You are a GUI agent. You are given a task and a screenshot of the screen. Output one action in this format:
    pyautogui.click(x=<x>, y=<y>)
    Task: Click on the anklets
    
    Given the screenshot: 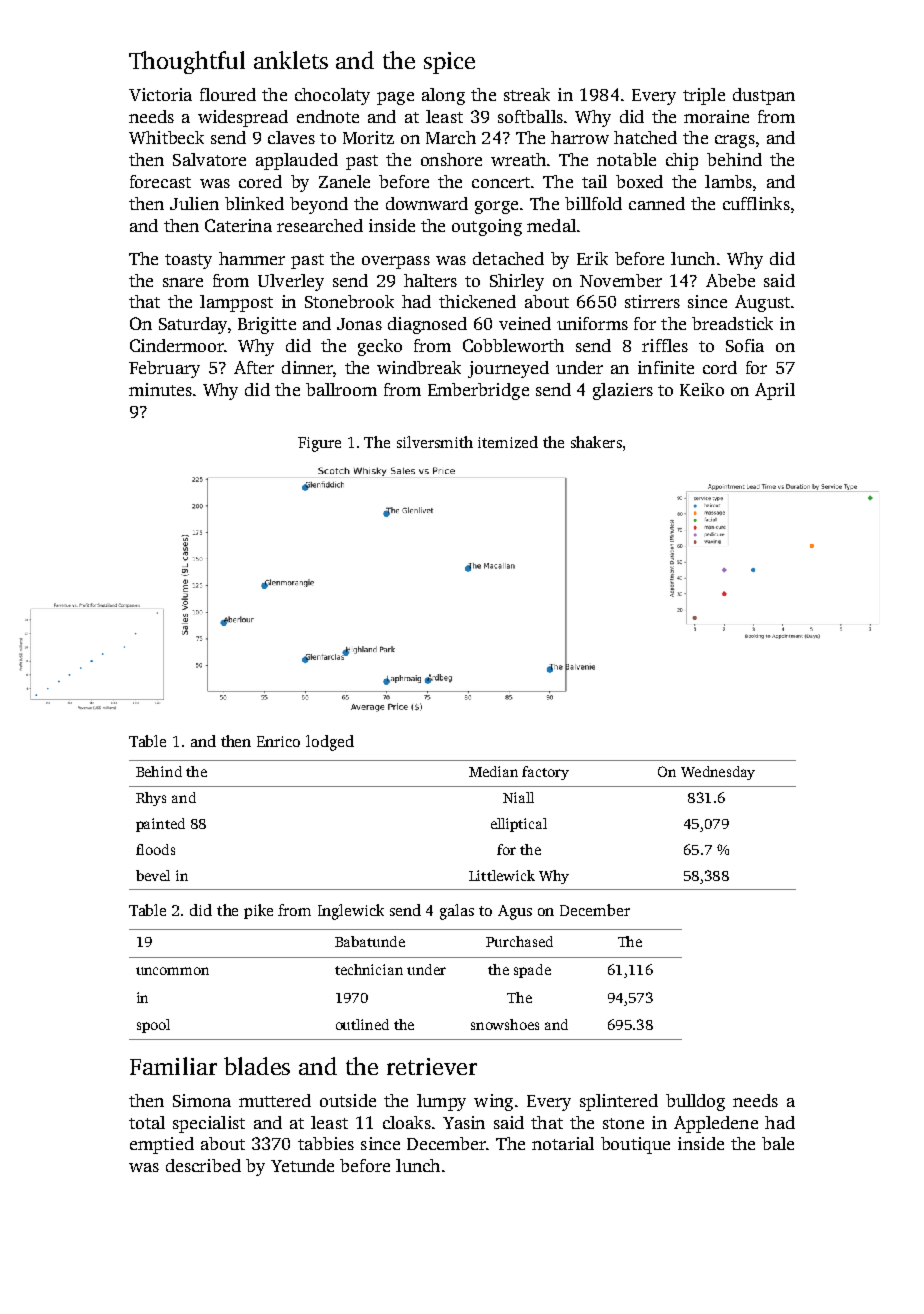 What is the action you would take?
    pyautogui.click(x=291, y=60)
